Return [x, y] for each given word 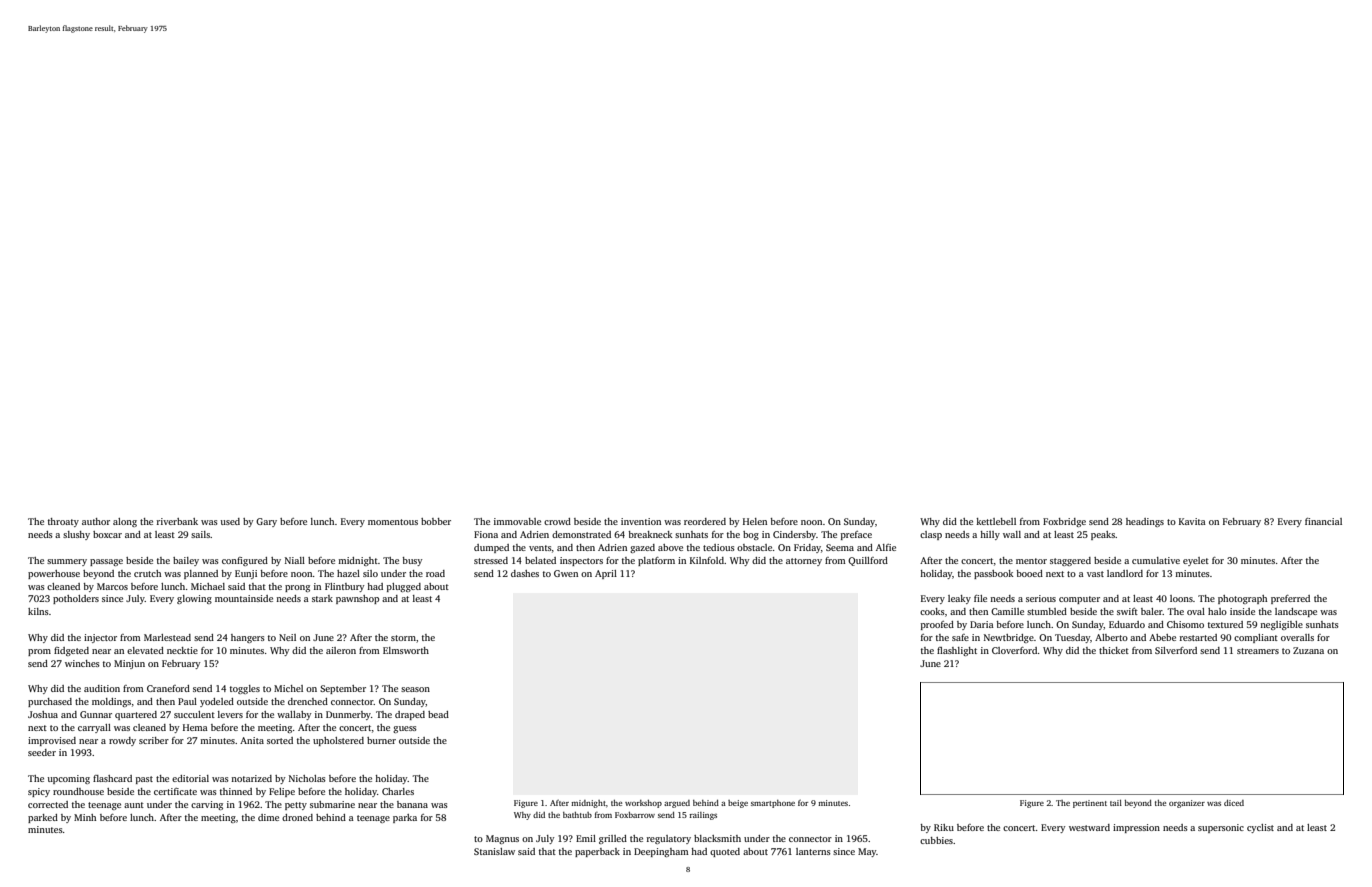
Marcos [112, 586]
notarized [251, 778]
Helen [755, 521]
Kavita [1192, 521]
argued [677, 804]
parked [43, 818]
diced [1234, 803]
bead [438, 714]
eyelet [1196, 561]
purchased [50, 702]
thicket [1114, 650]
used [230, 521]
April [606, 574]
